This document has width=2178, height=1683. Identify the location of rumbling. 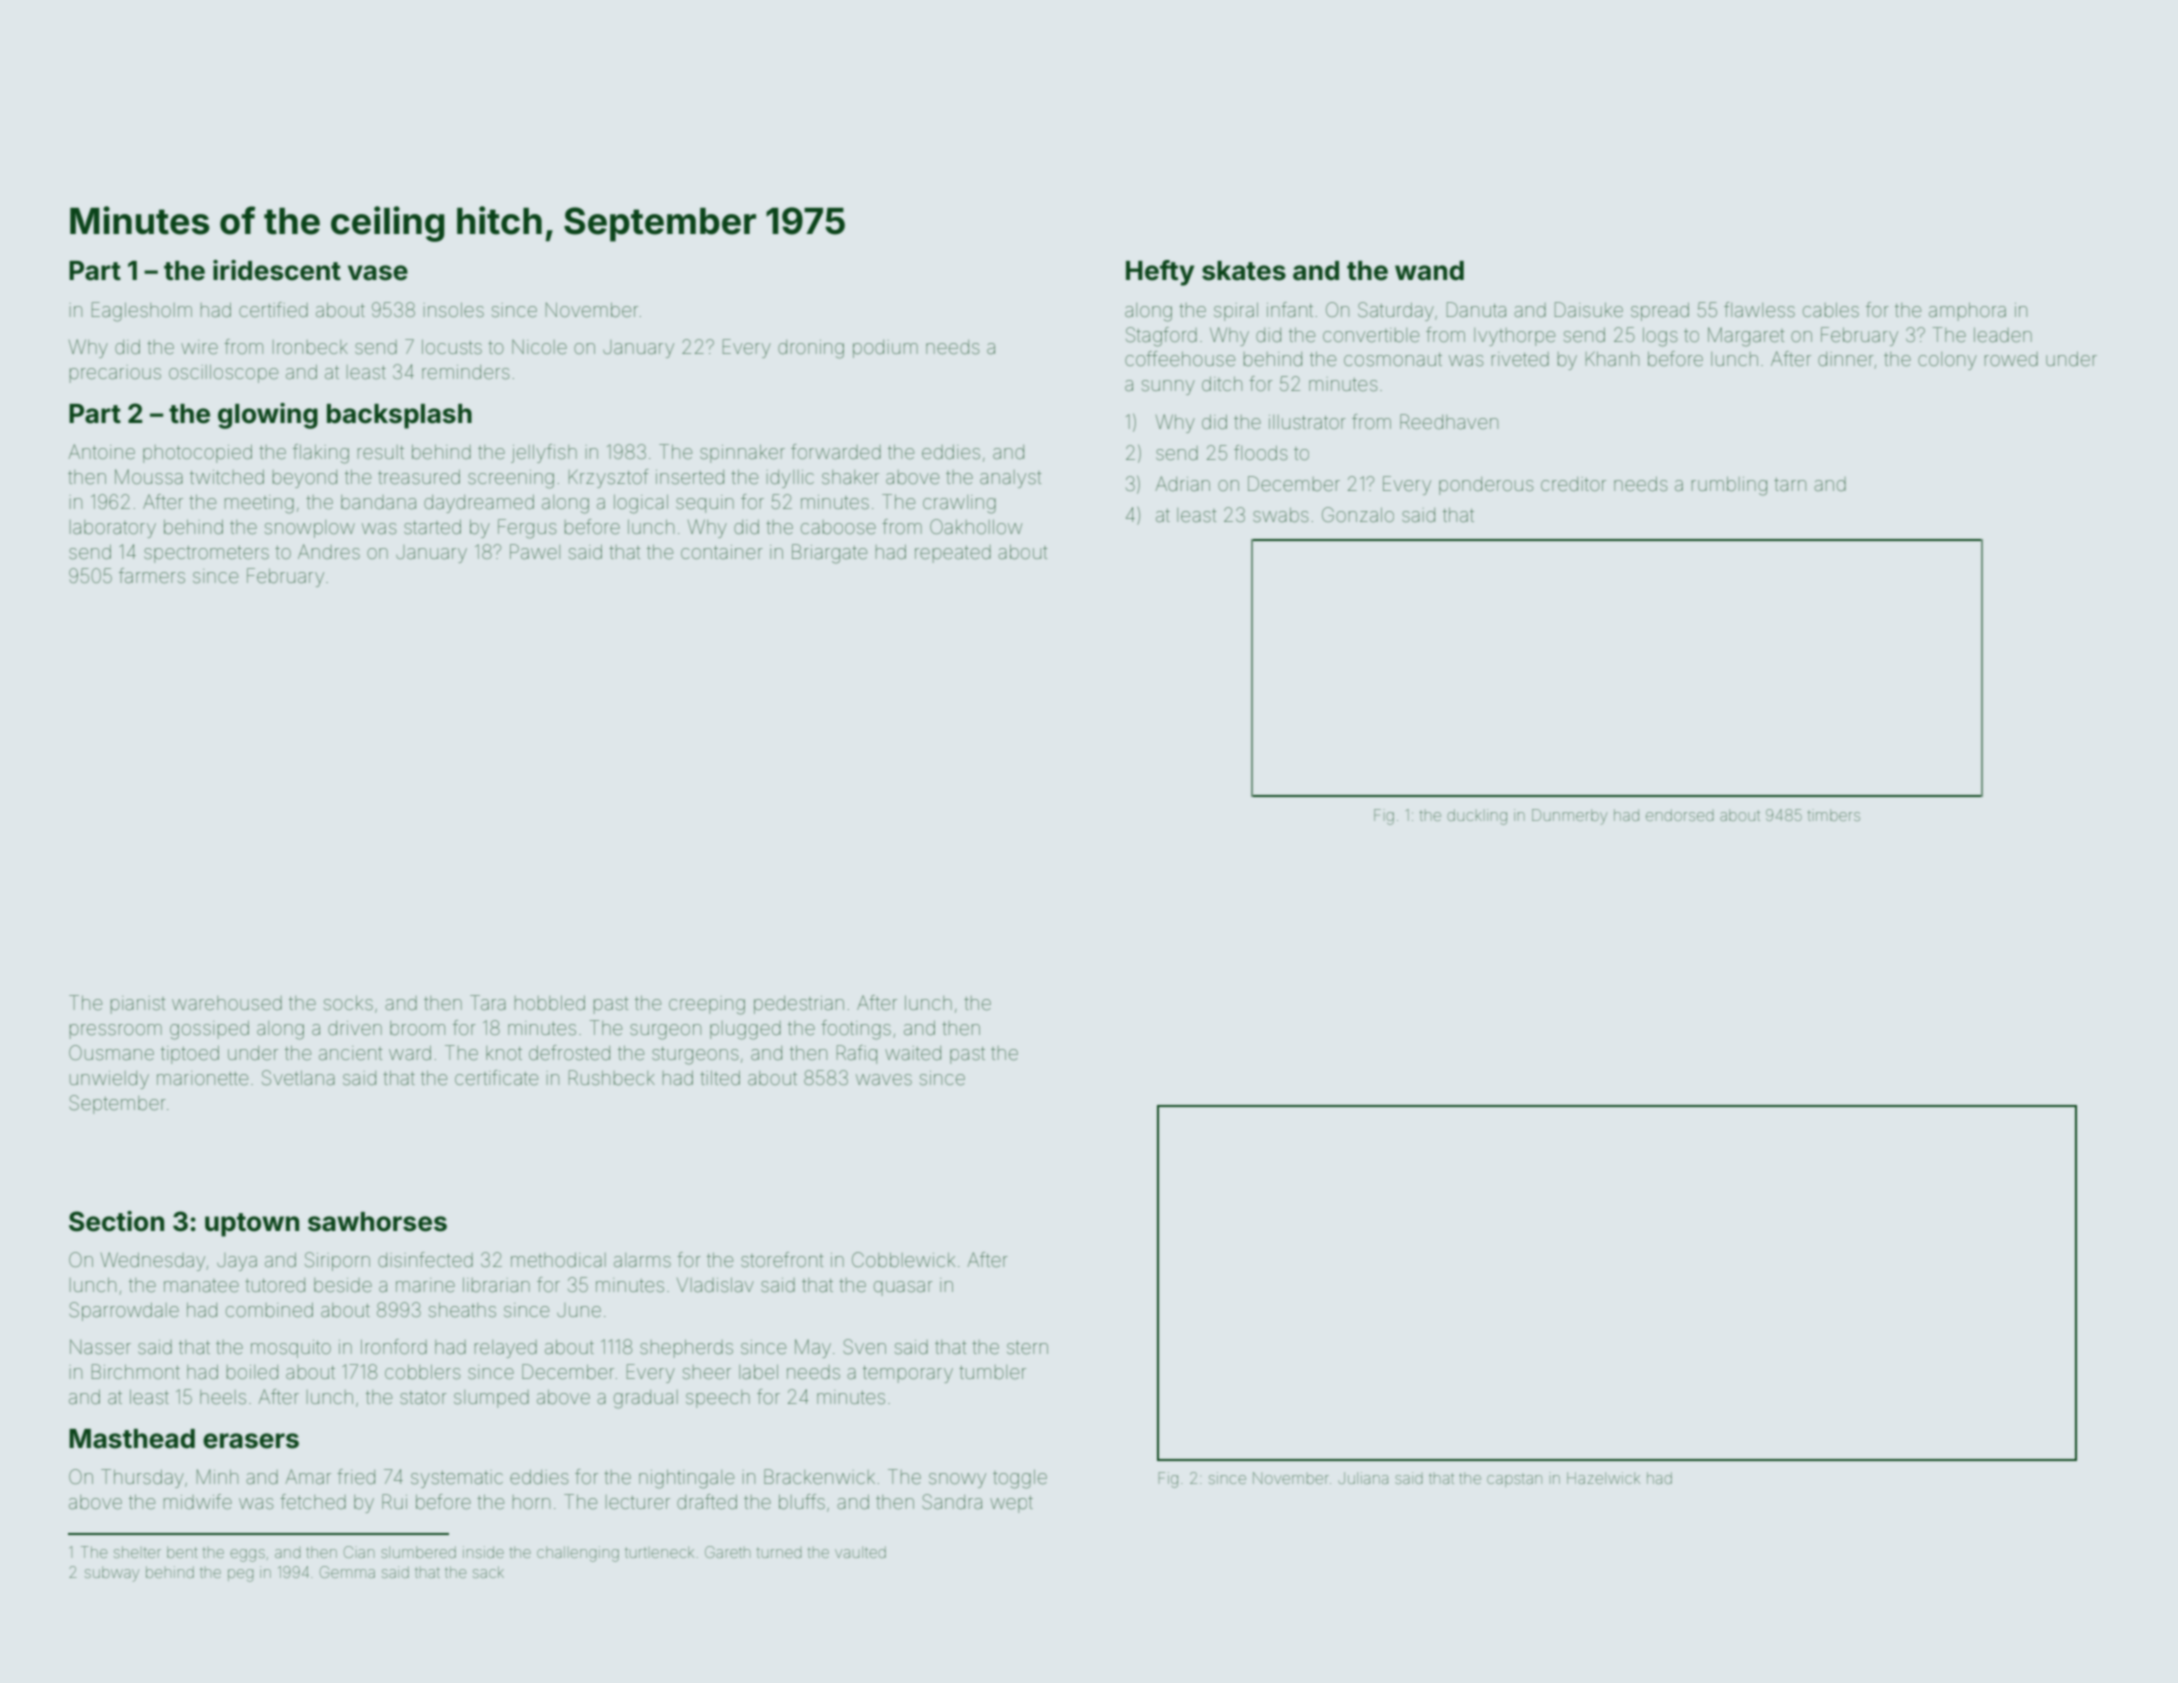
(1729, 486).
